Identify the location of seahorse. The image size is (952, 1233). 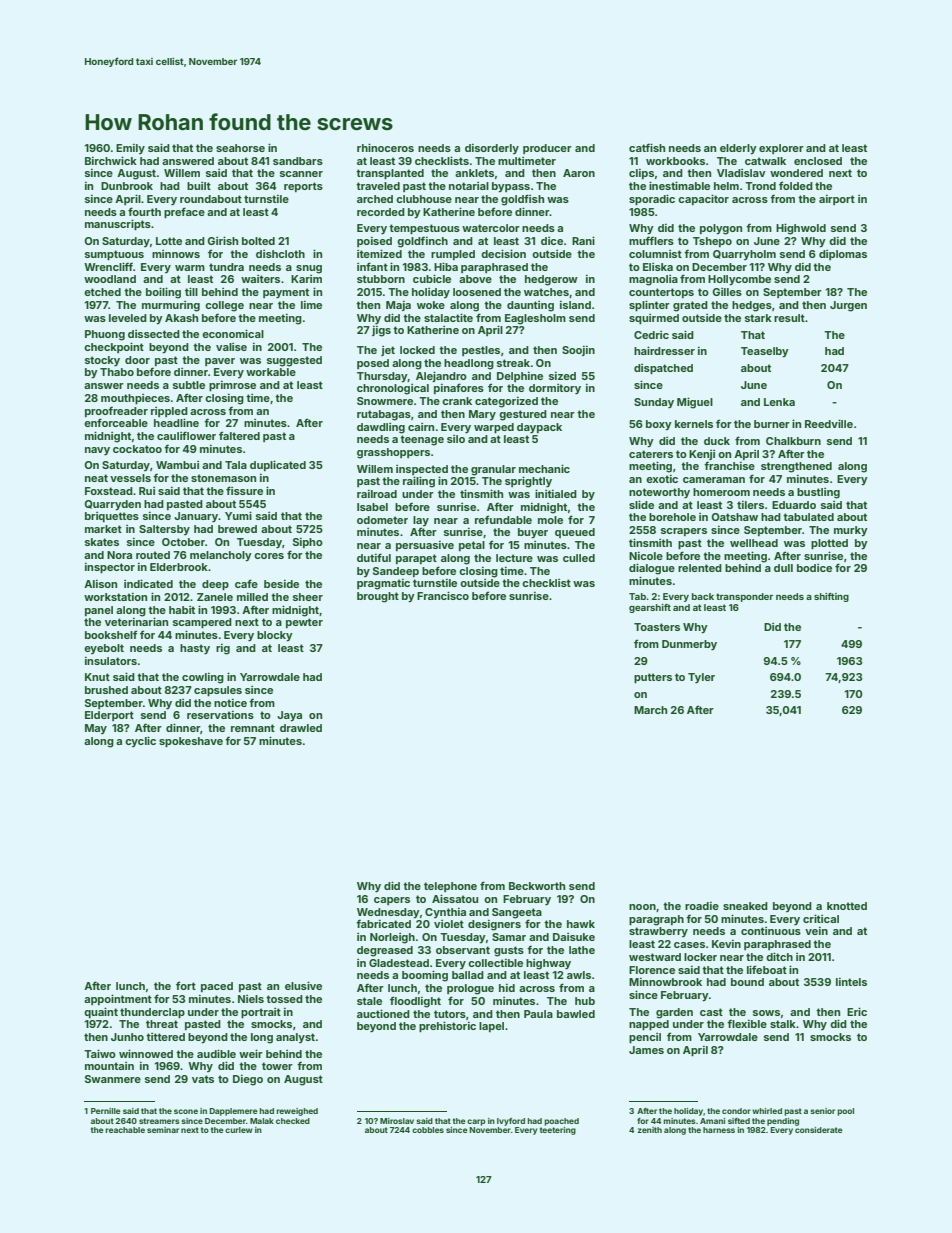
(240, 148).
